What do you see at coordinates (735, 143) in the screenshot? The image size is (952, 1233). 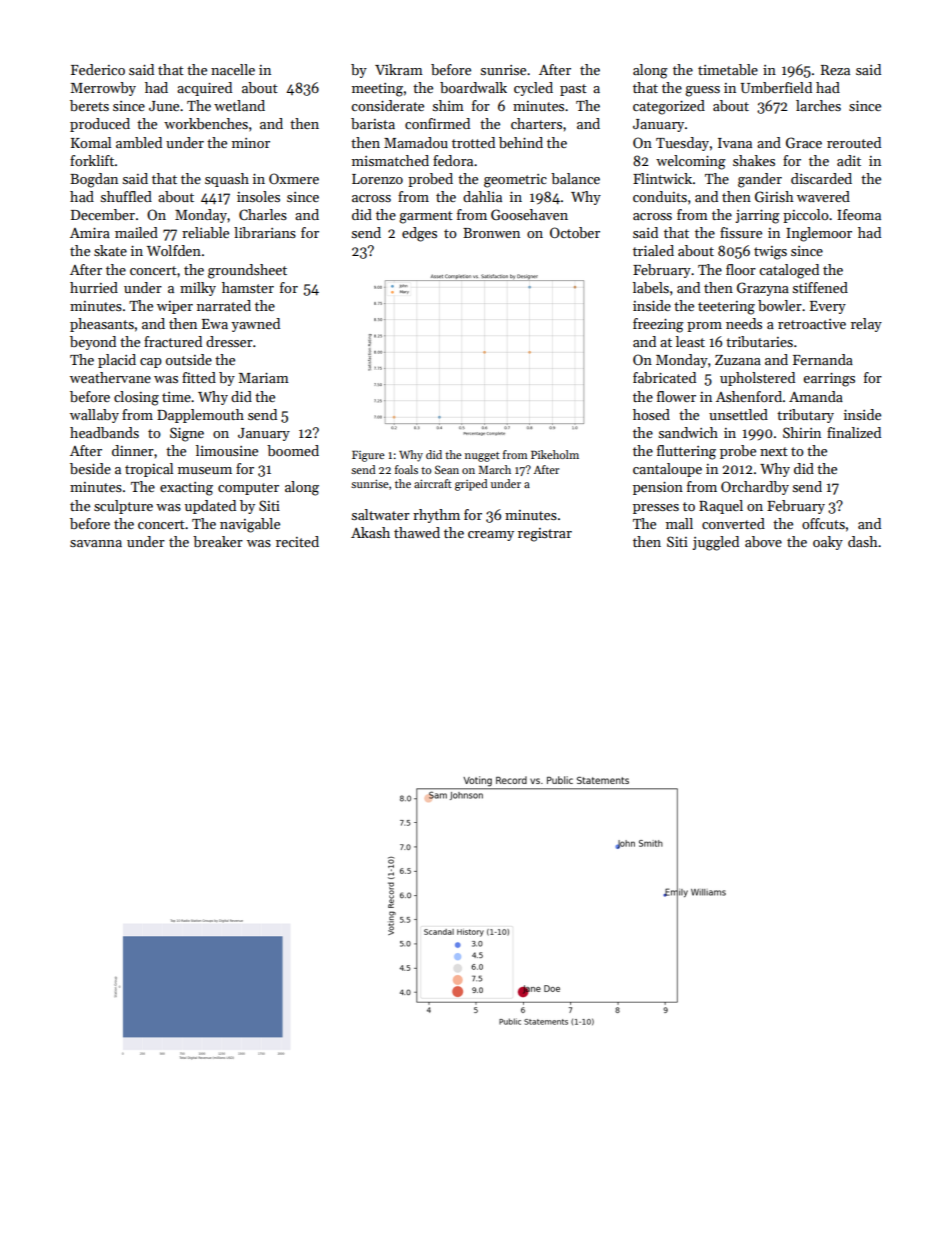 I see `Ivana` at bounding box center [735, 143].
